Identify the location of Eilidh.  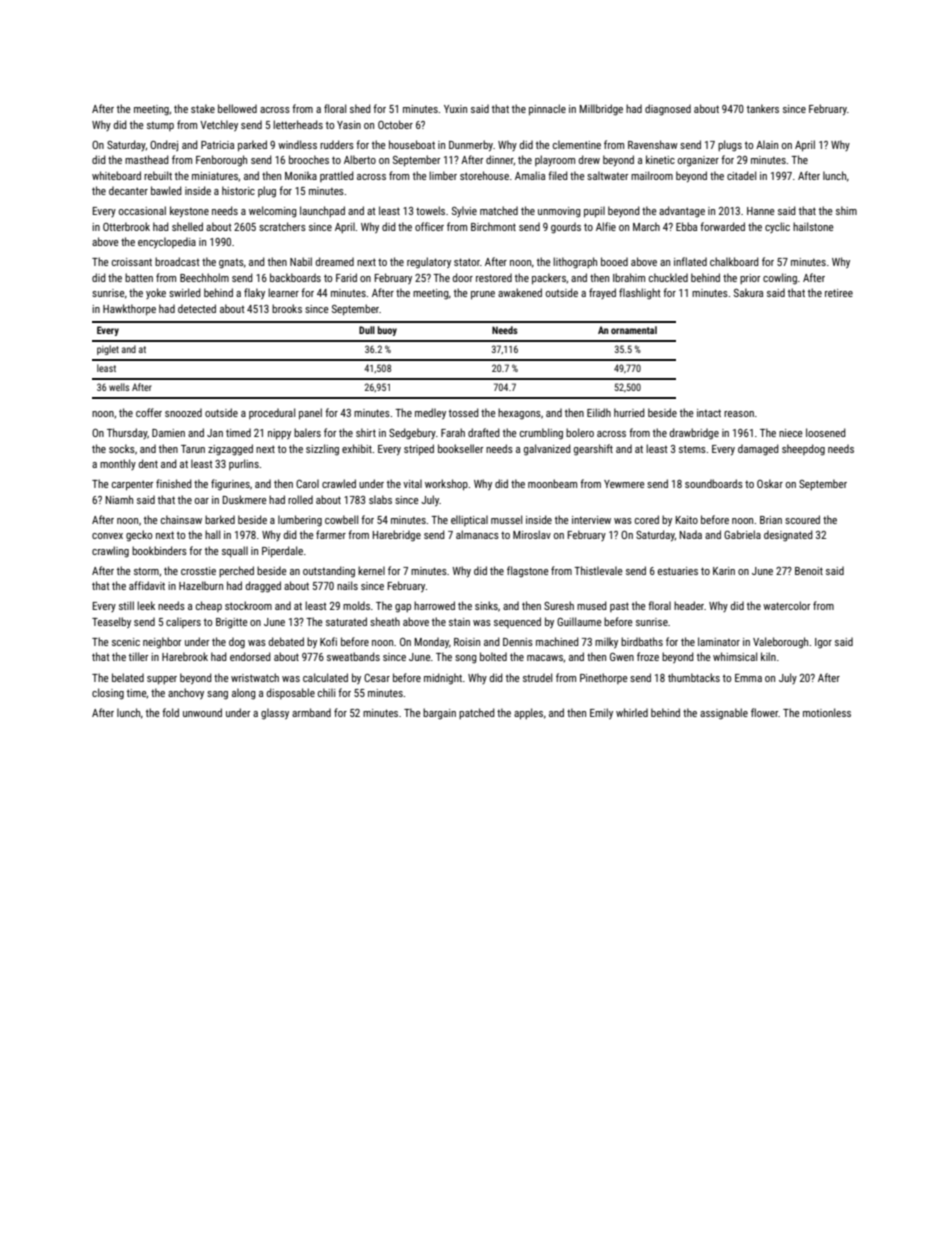
(599, 412).
